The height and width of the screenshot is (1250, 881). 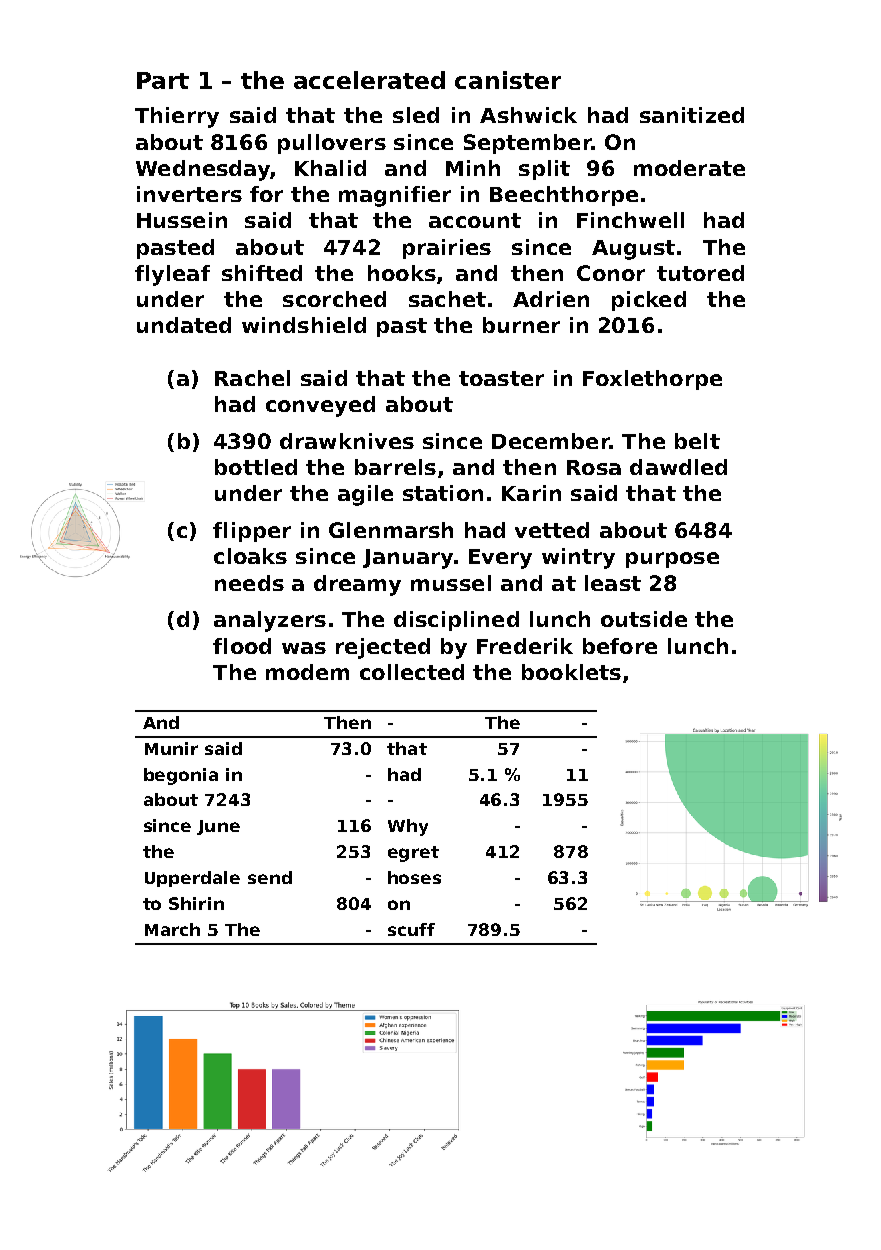 What do you see at coordinates (413, 854) in the screenshot?
I see `egret` at bounding box center [413, 854].
